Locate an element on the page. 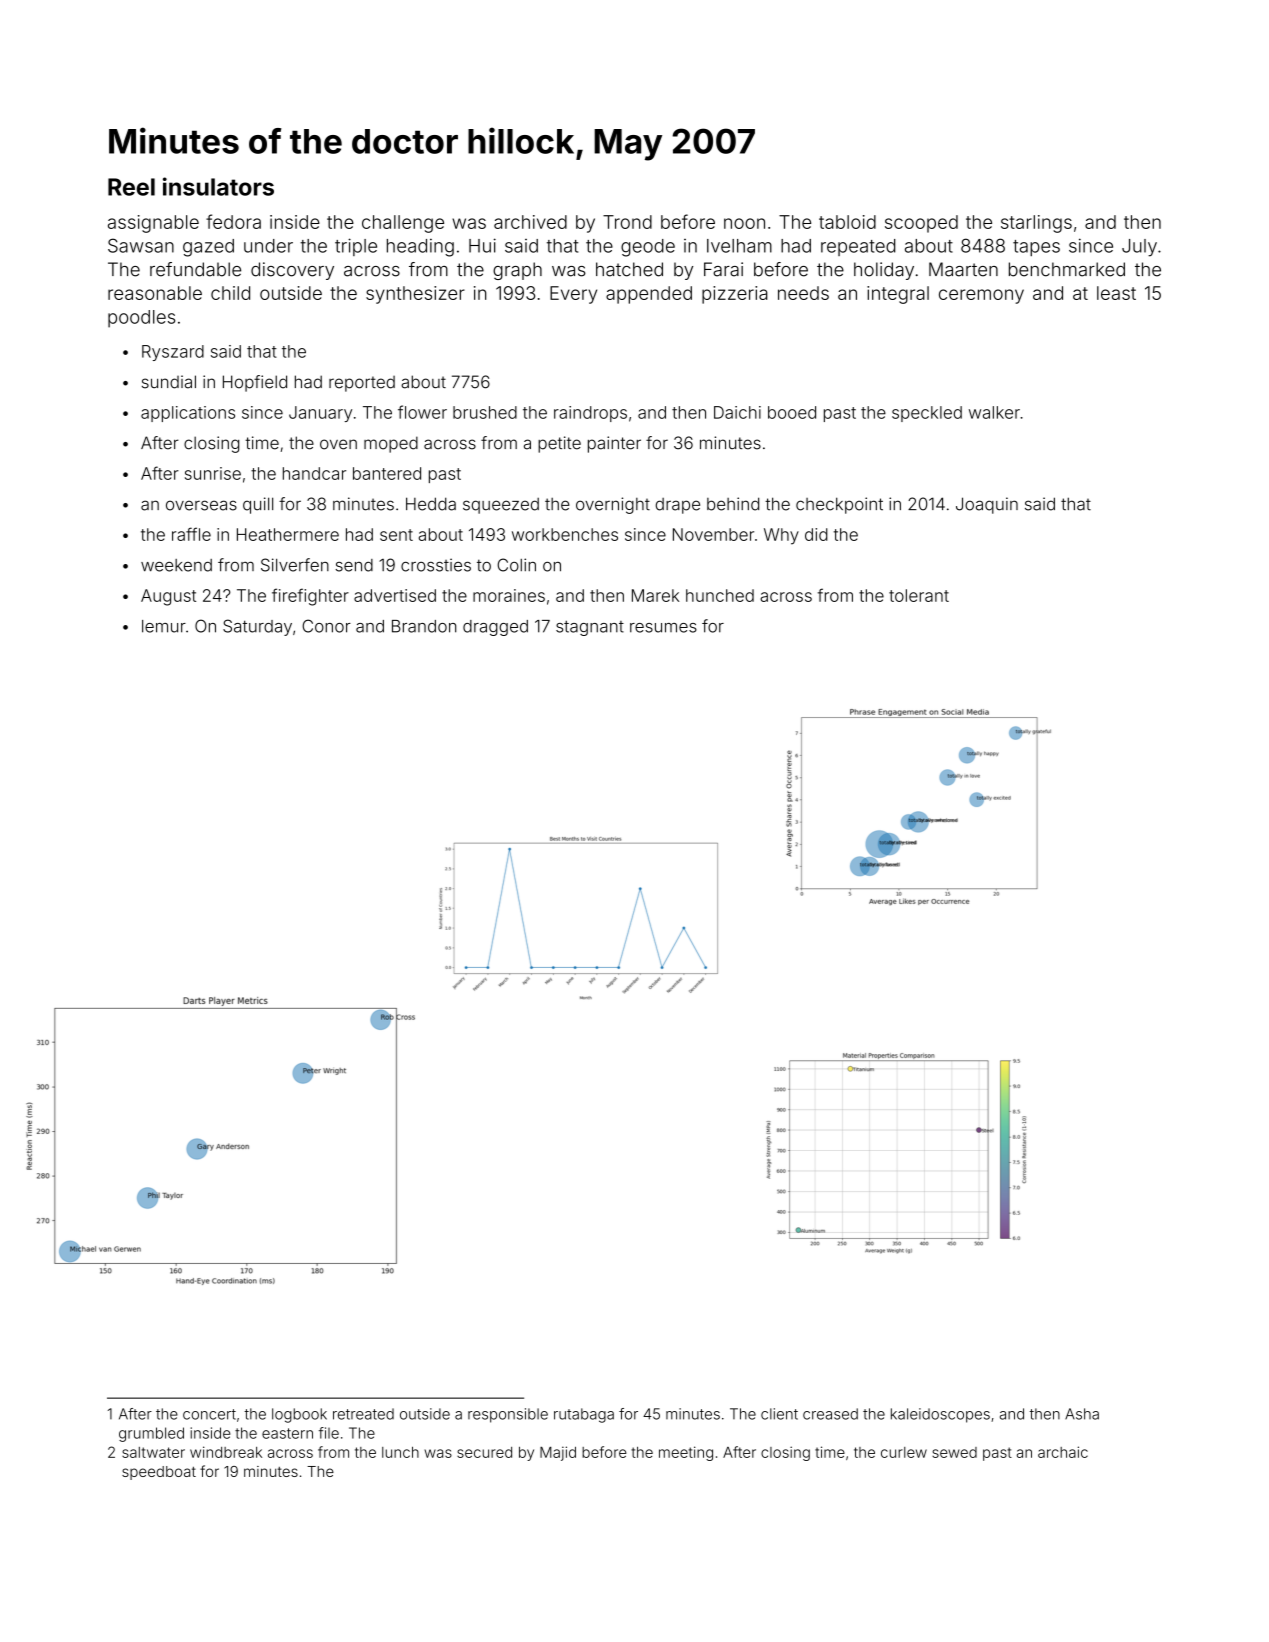 The height and width of the document is (1642, 1269). speedboat is located at coordinates (159, 1473).
